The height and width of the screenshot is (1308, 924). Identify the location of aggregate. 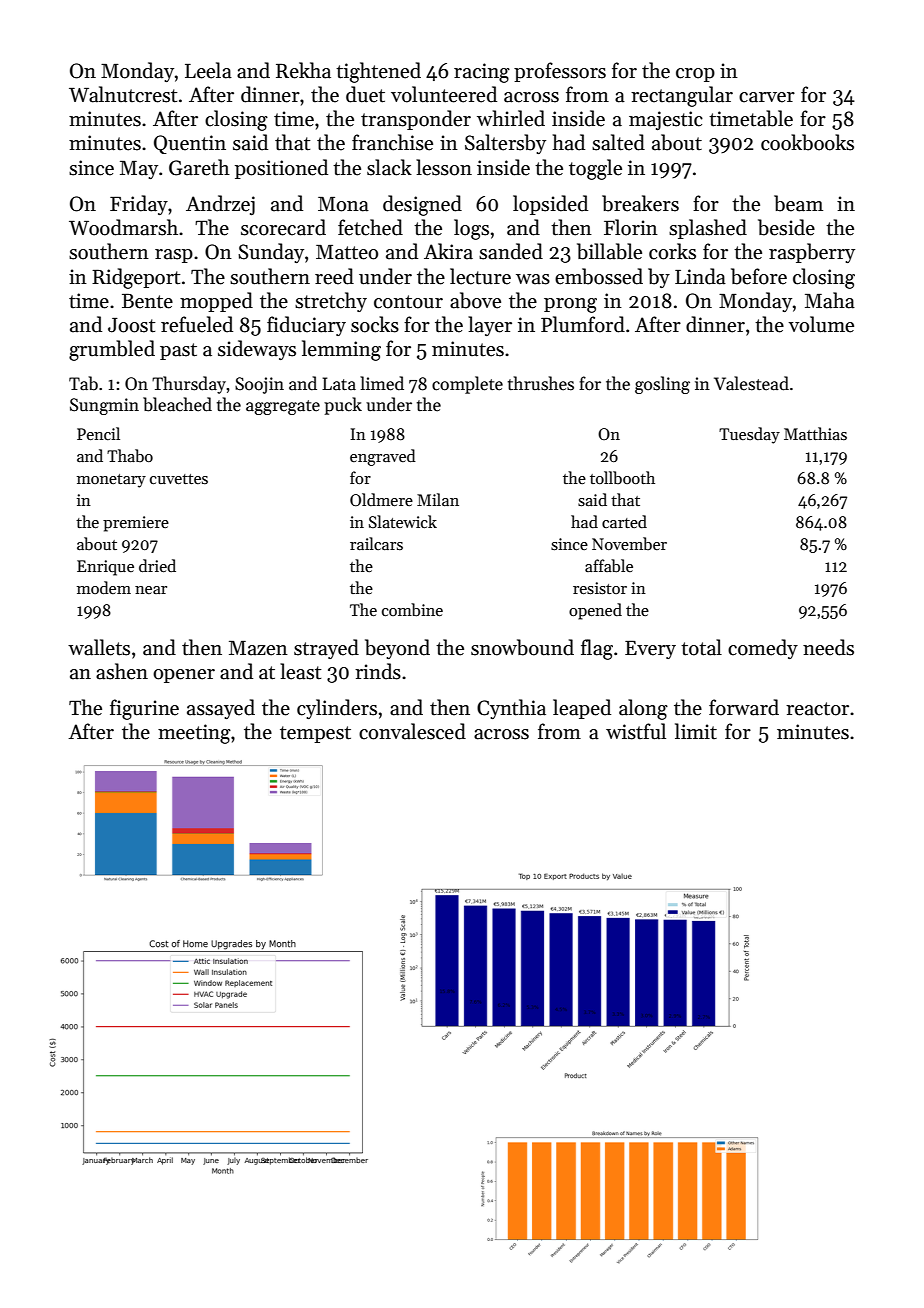
(283, 407).
